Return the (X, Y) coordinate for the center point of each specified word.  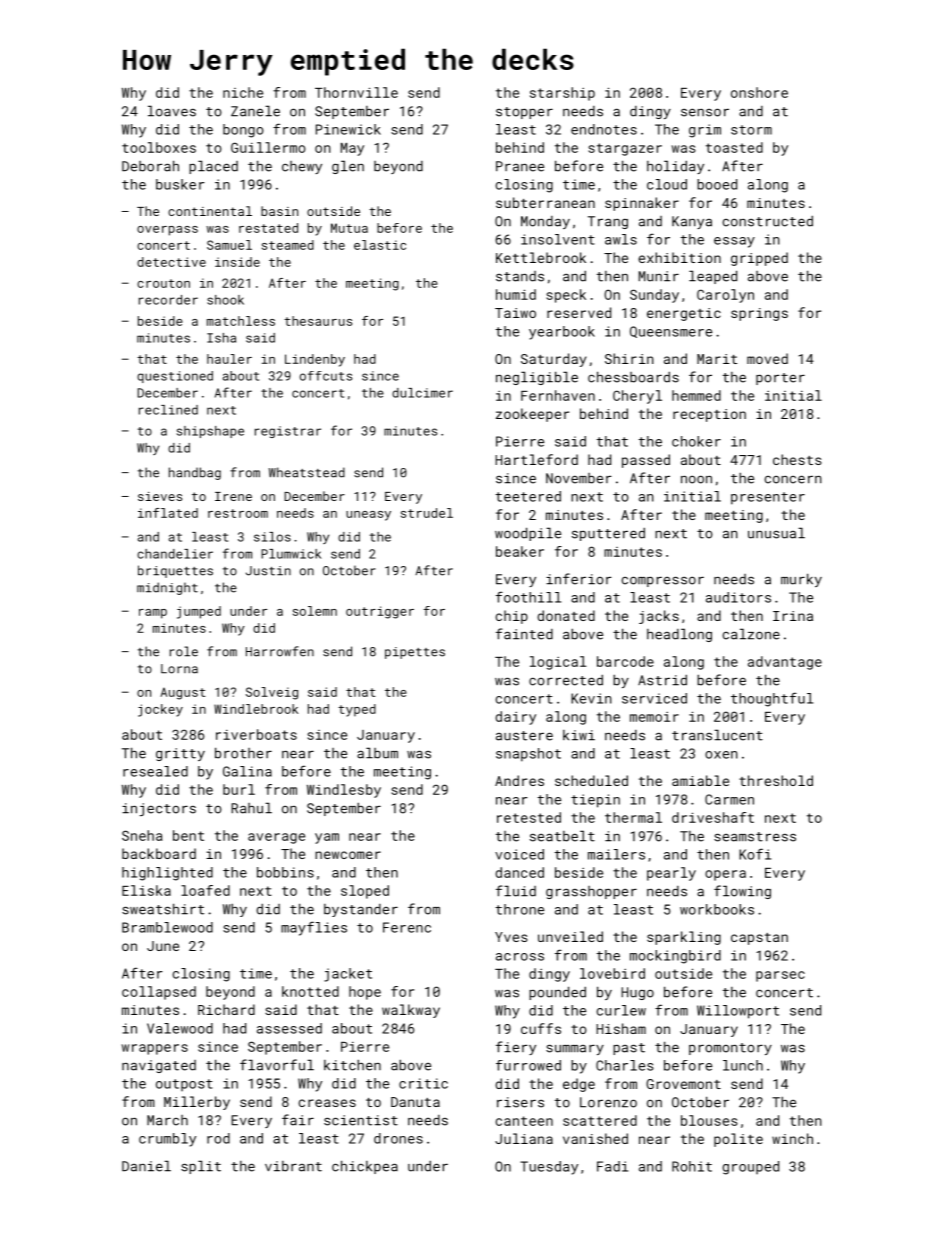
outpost (184, 1085)
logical (558, 663)
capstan (759, 939)
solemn (315, 611)
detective (171, 262)
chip (512, 617)
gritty (180, 754)
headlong (679, 635)
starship (562, 94)
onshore (759, 92)
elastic (380, 245)
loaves (172, 111)
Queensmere (671, 332)
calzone (751, 634)
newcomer (348, 855)
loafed (205, 890)
